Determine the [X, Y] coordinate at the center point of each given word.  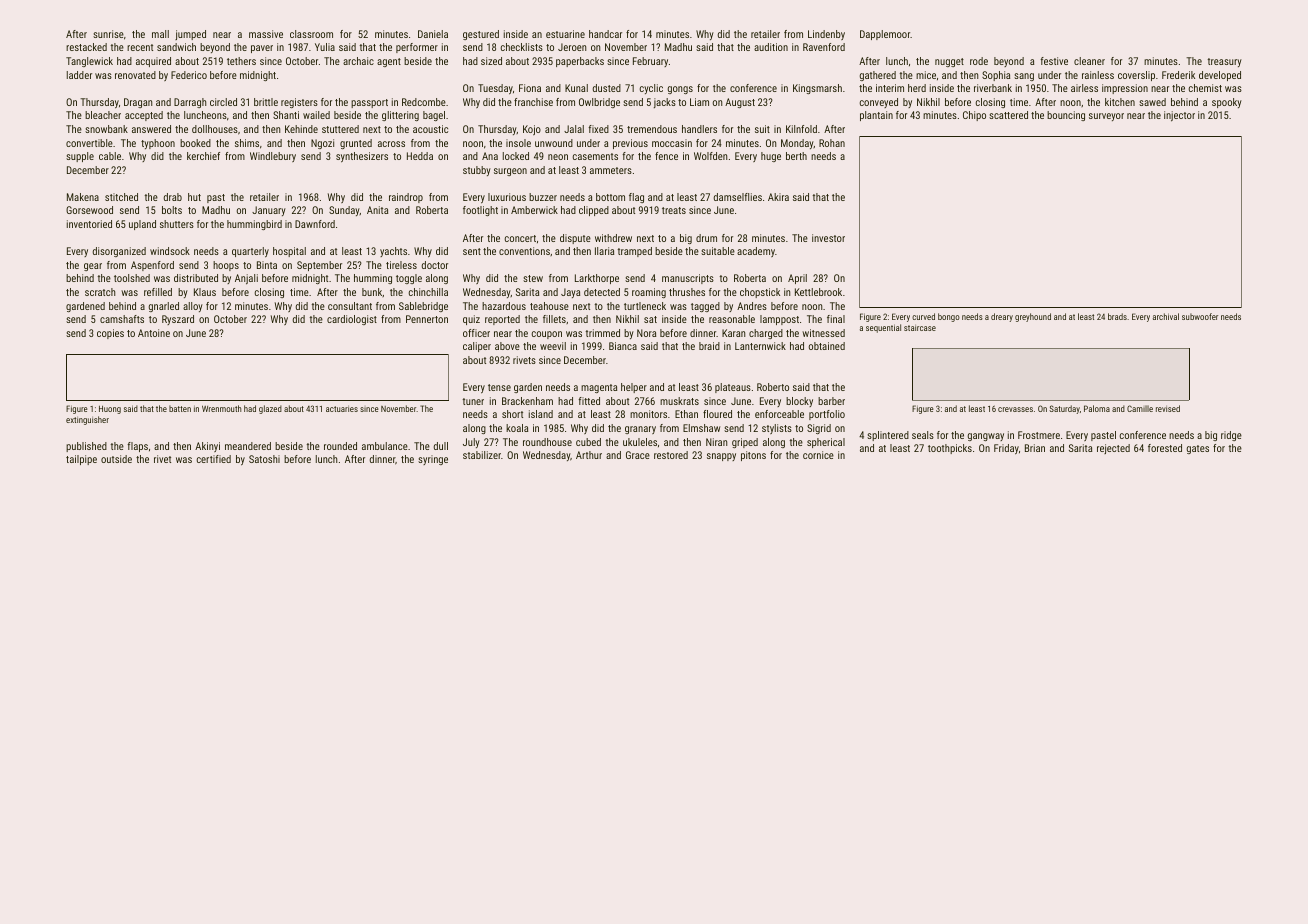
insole [518, 143]
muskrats [679, 401]
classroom [311, 34]
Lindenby [826, 35]
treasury [1224, 62]
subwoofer [1200, 316]
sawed [1152, 102]
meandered [248, 446]
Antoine [154, 333]
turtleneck [645, 306]
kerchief [203, 156]
